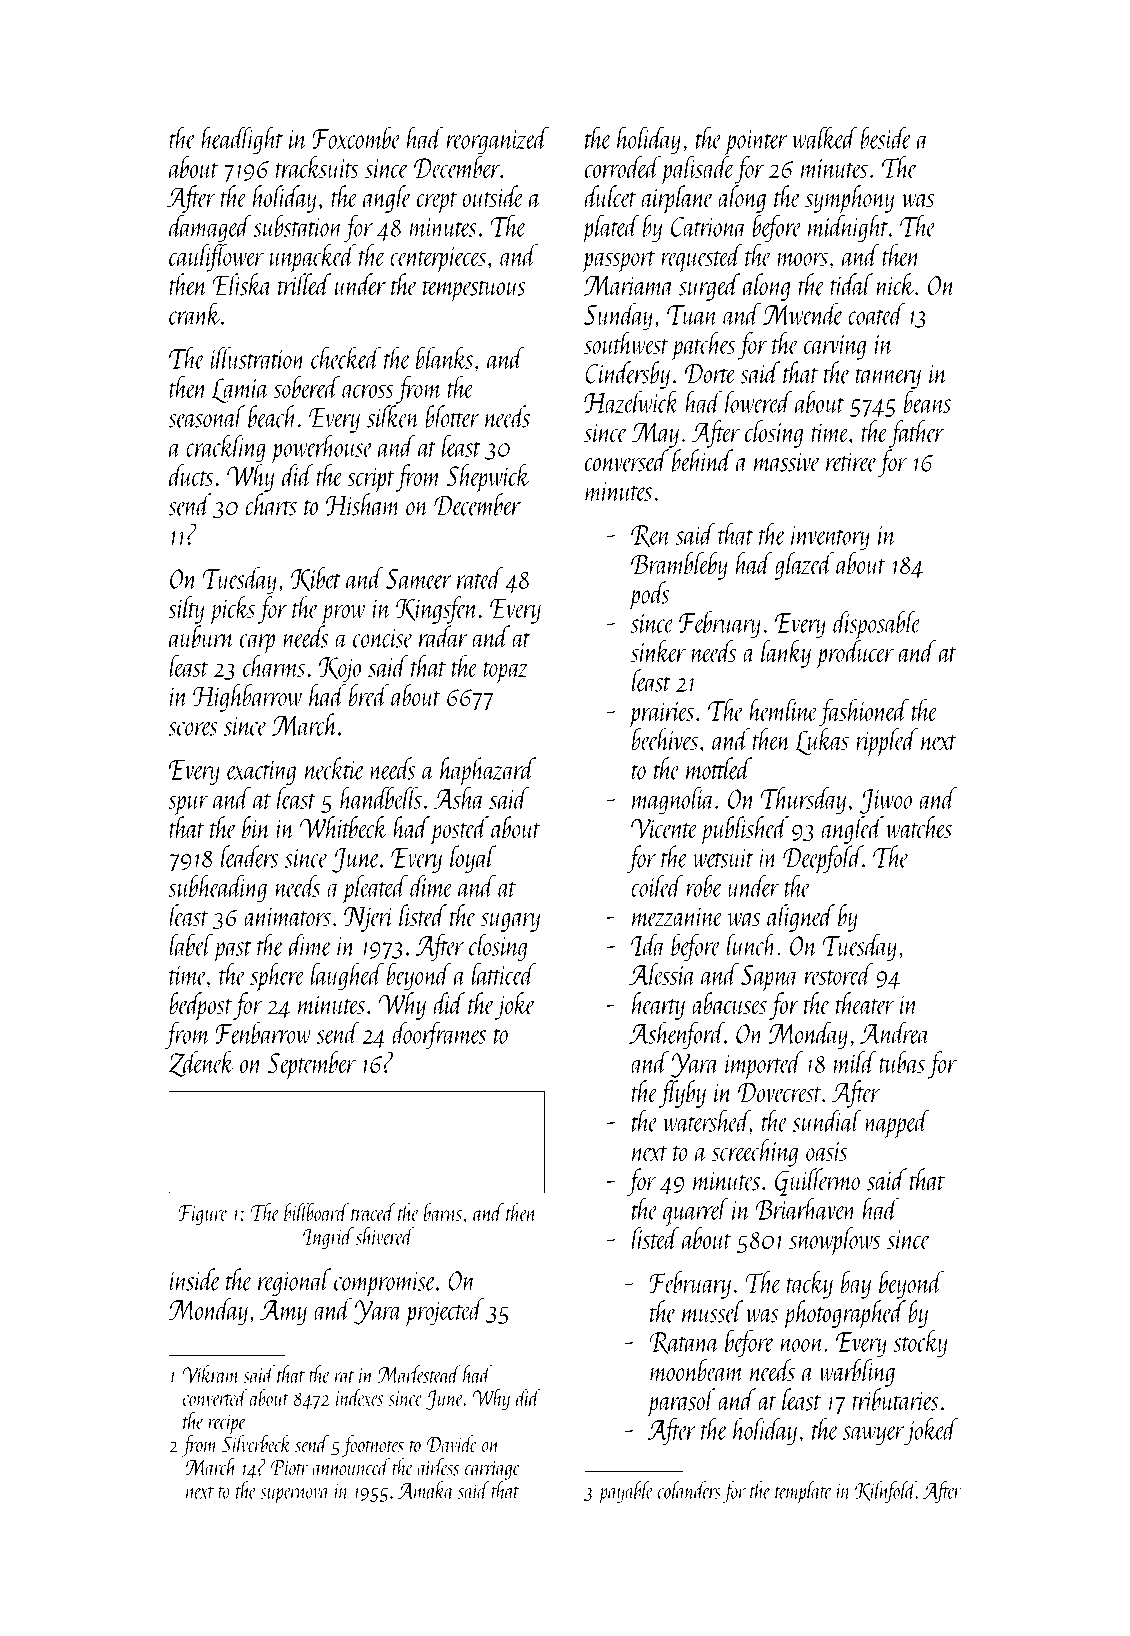 This screenshot has width=1130, height=1636. I want to click on centerpieces, so click(438, 260).
